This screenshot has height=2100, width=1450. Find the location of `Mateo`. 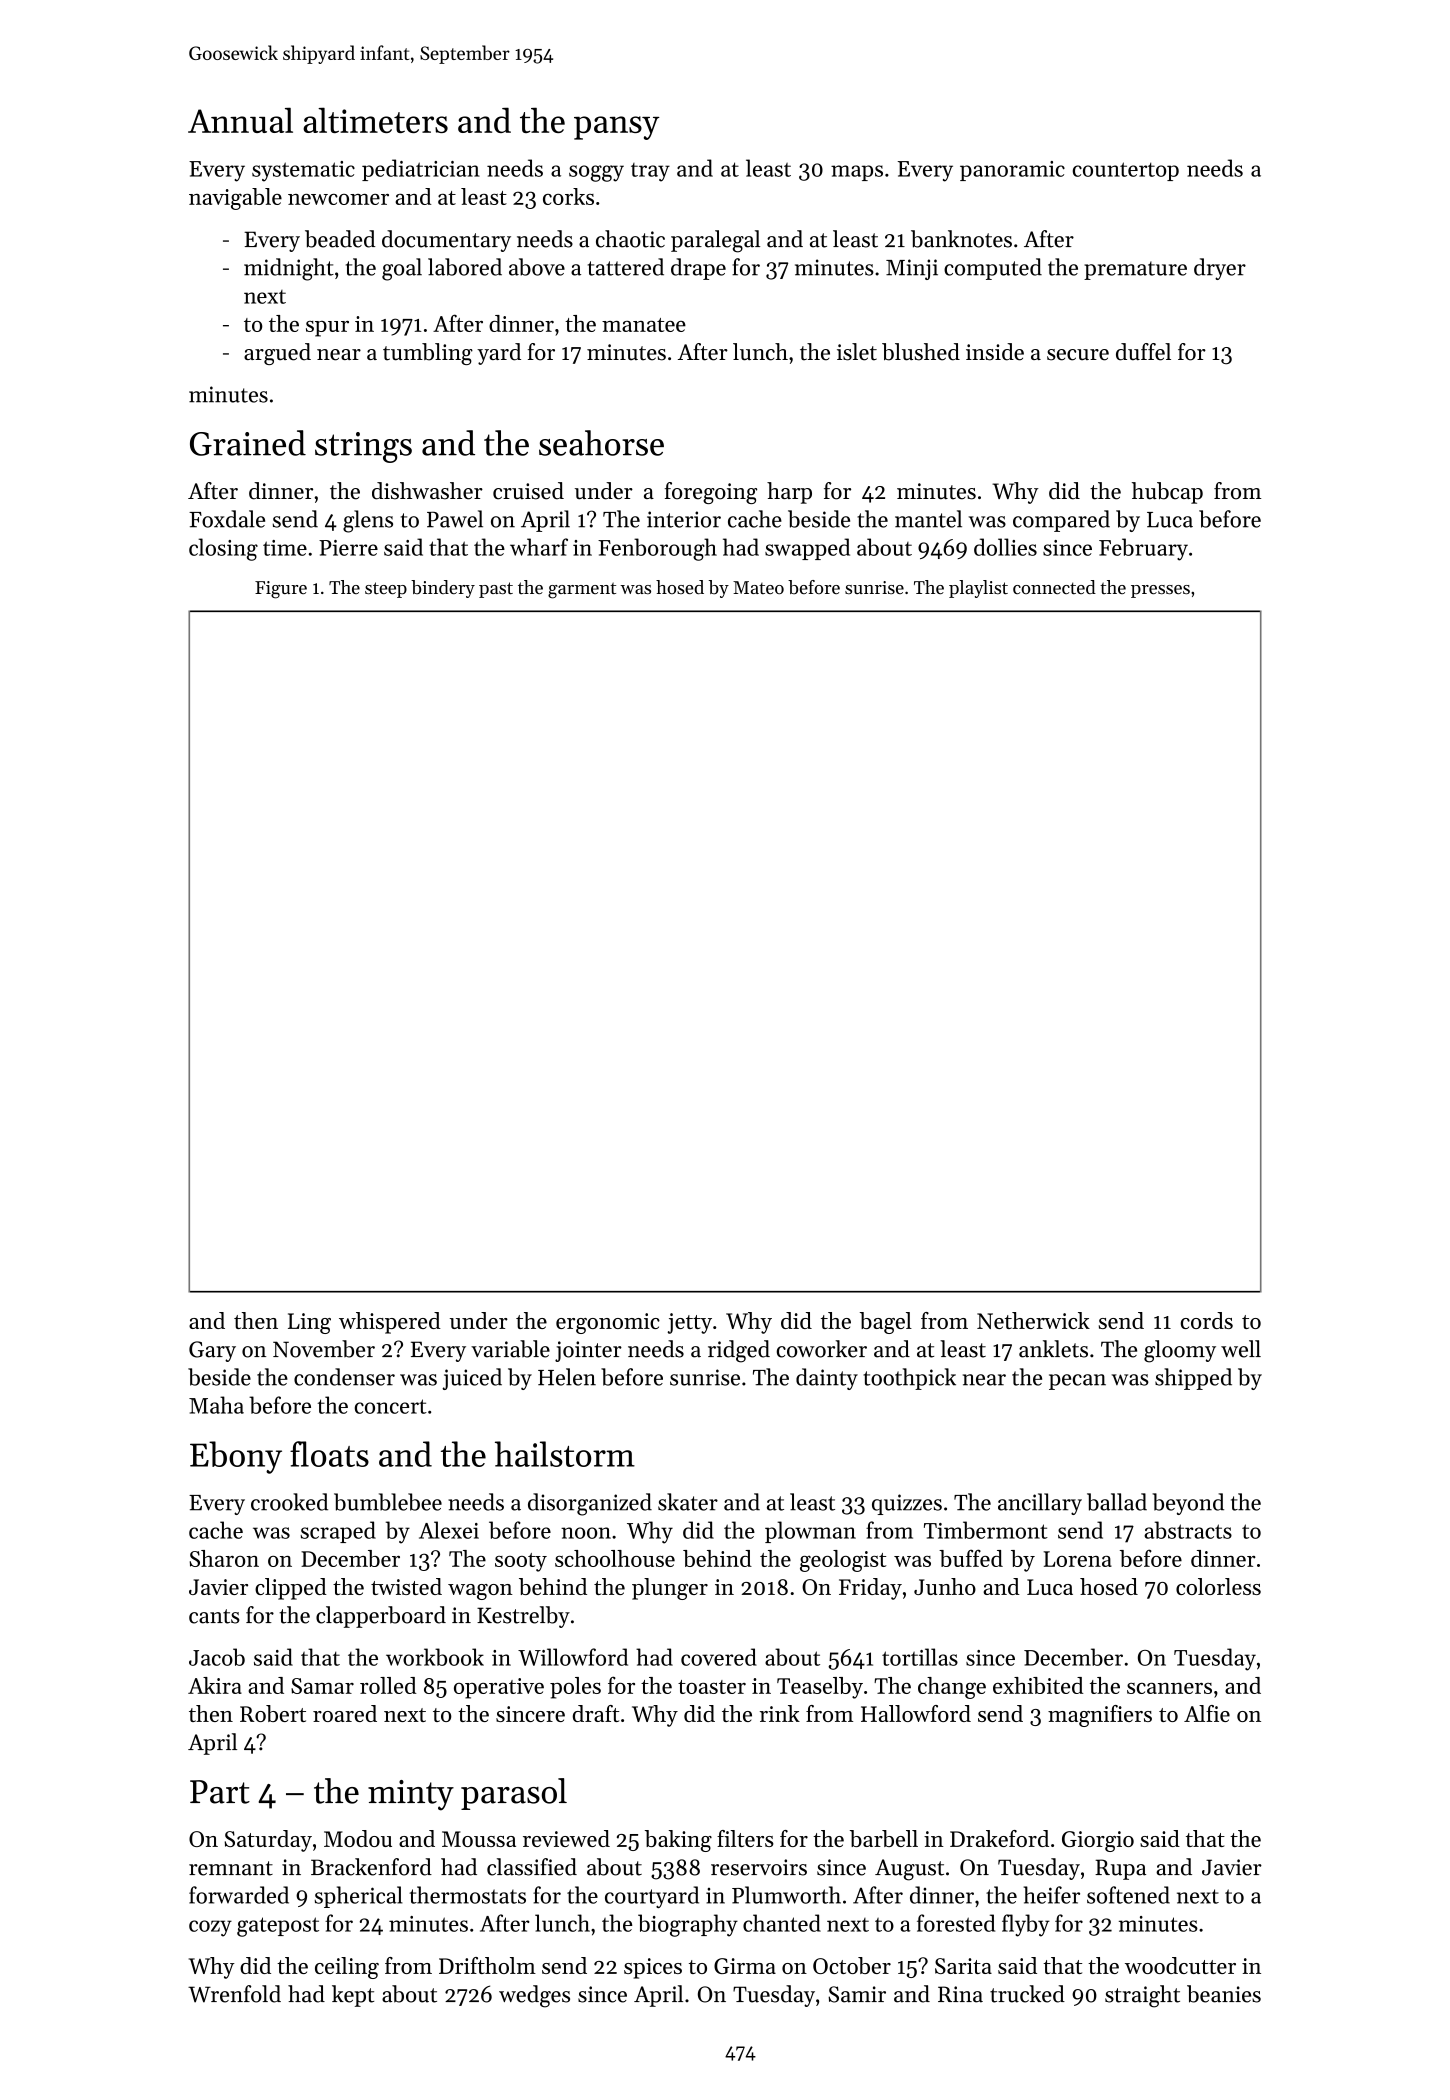

Mateo is located at coordinates (758, 587).
